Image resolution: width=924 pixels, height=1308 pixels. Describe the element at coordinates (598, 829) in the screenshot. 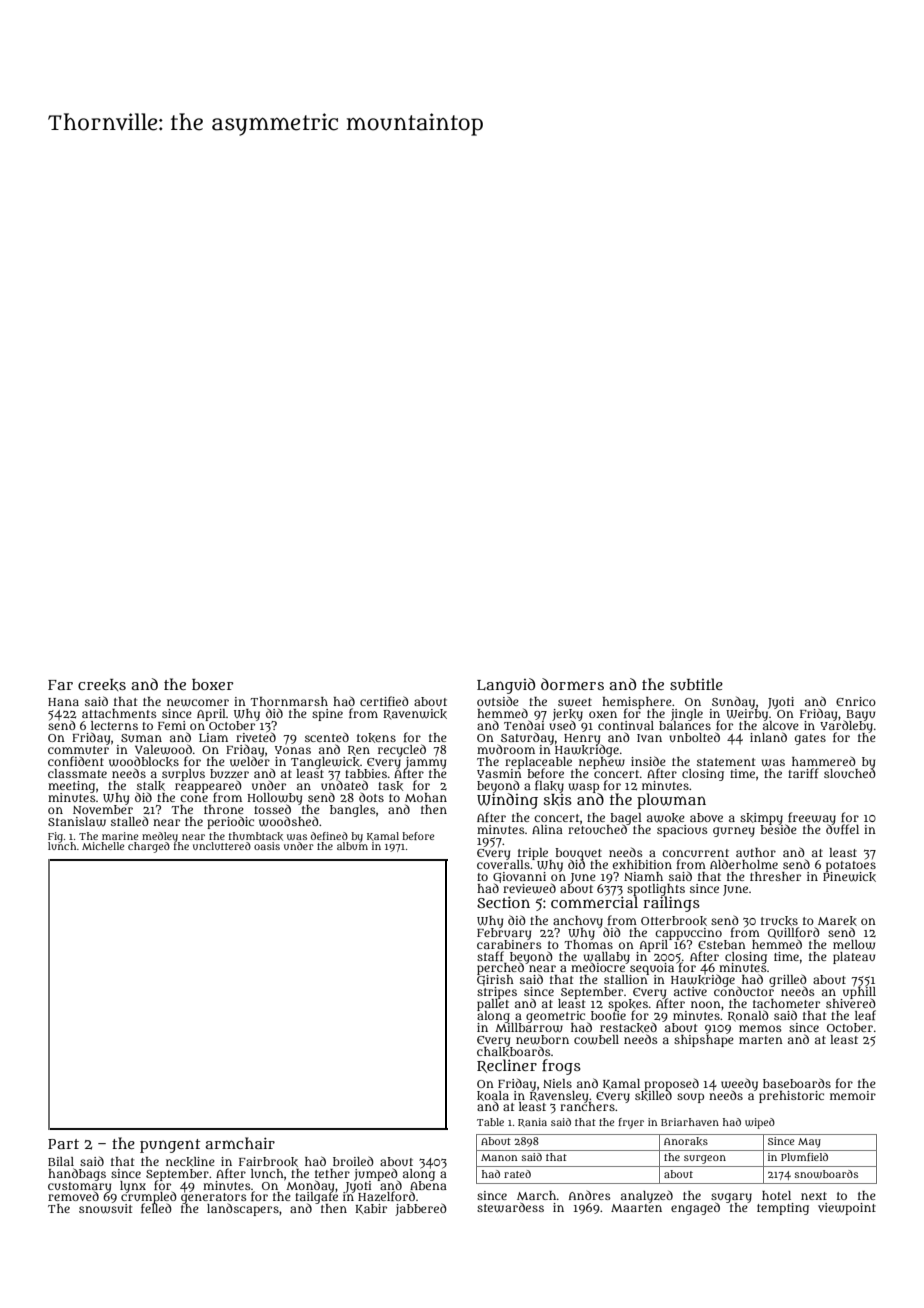

I see `retouched` at that location.
